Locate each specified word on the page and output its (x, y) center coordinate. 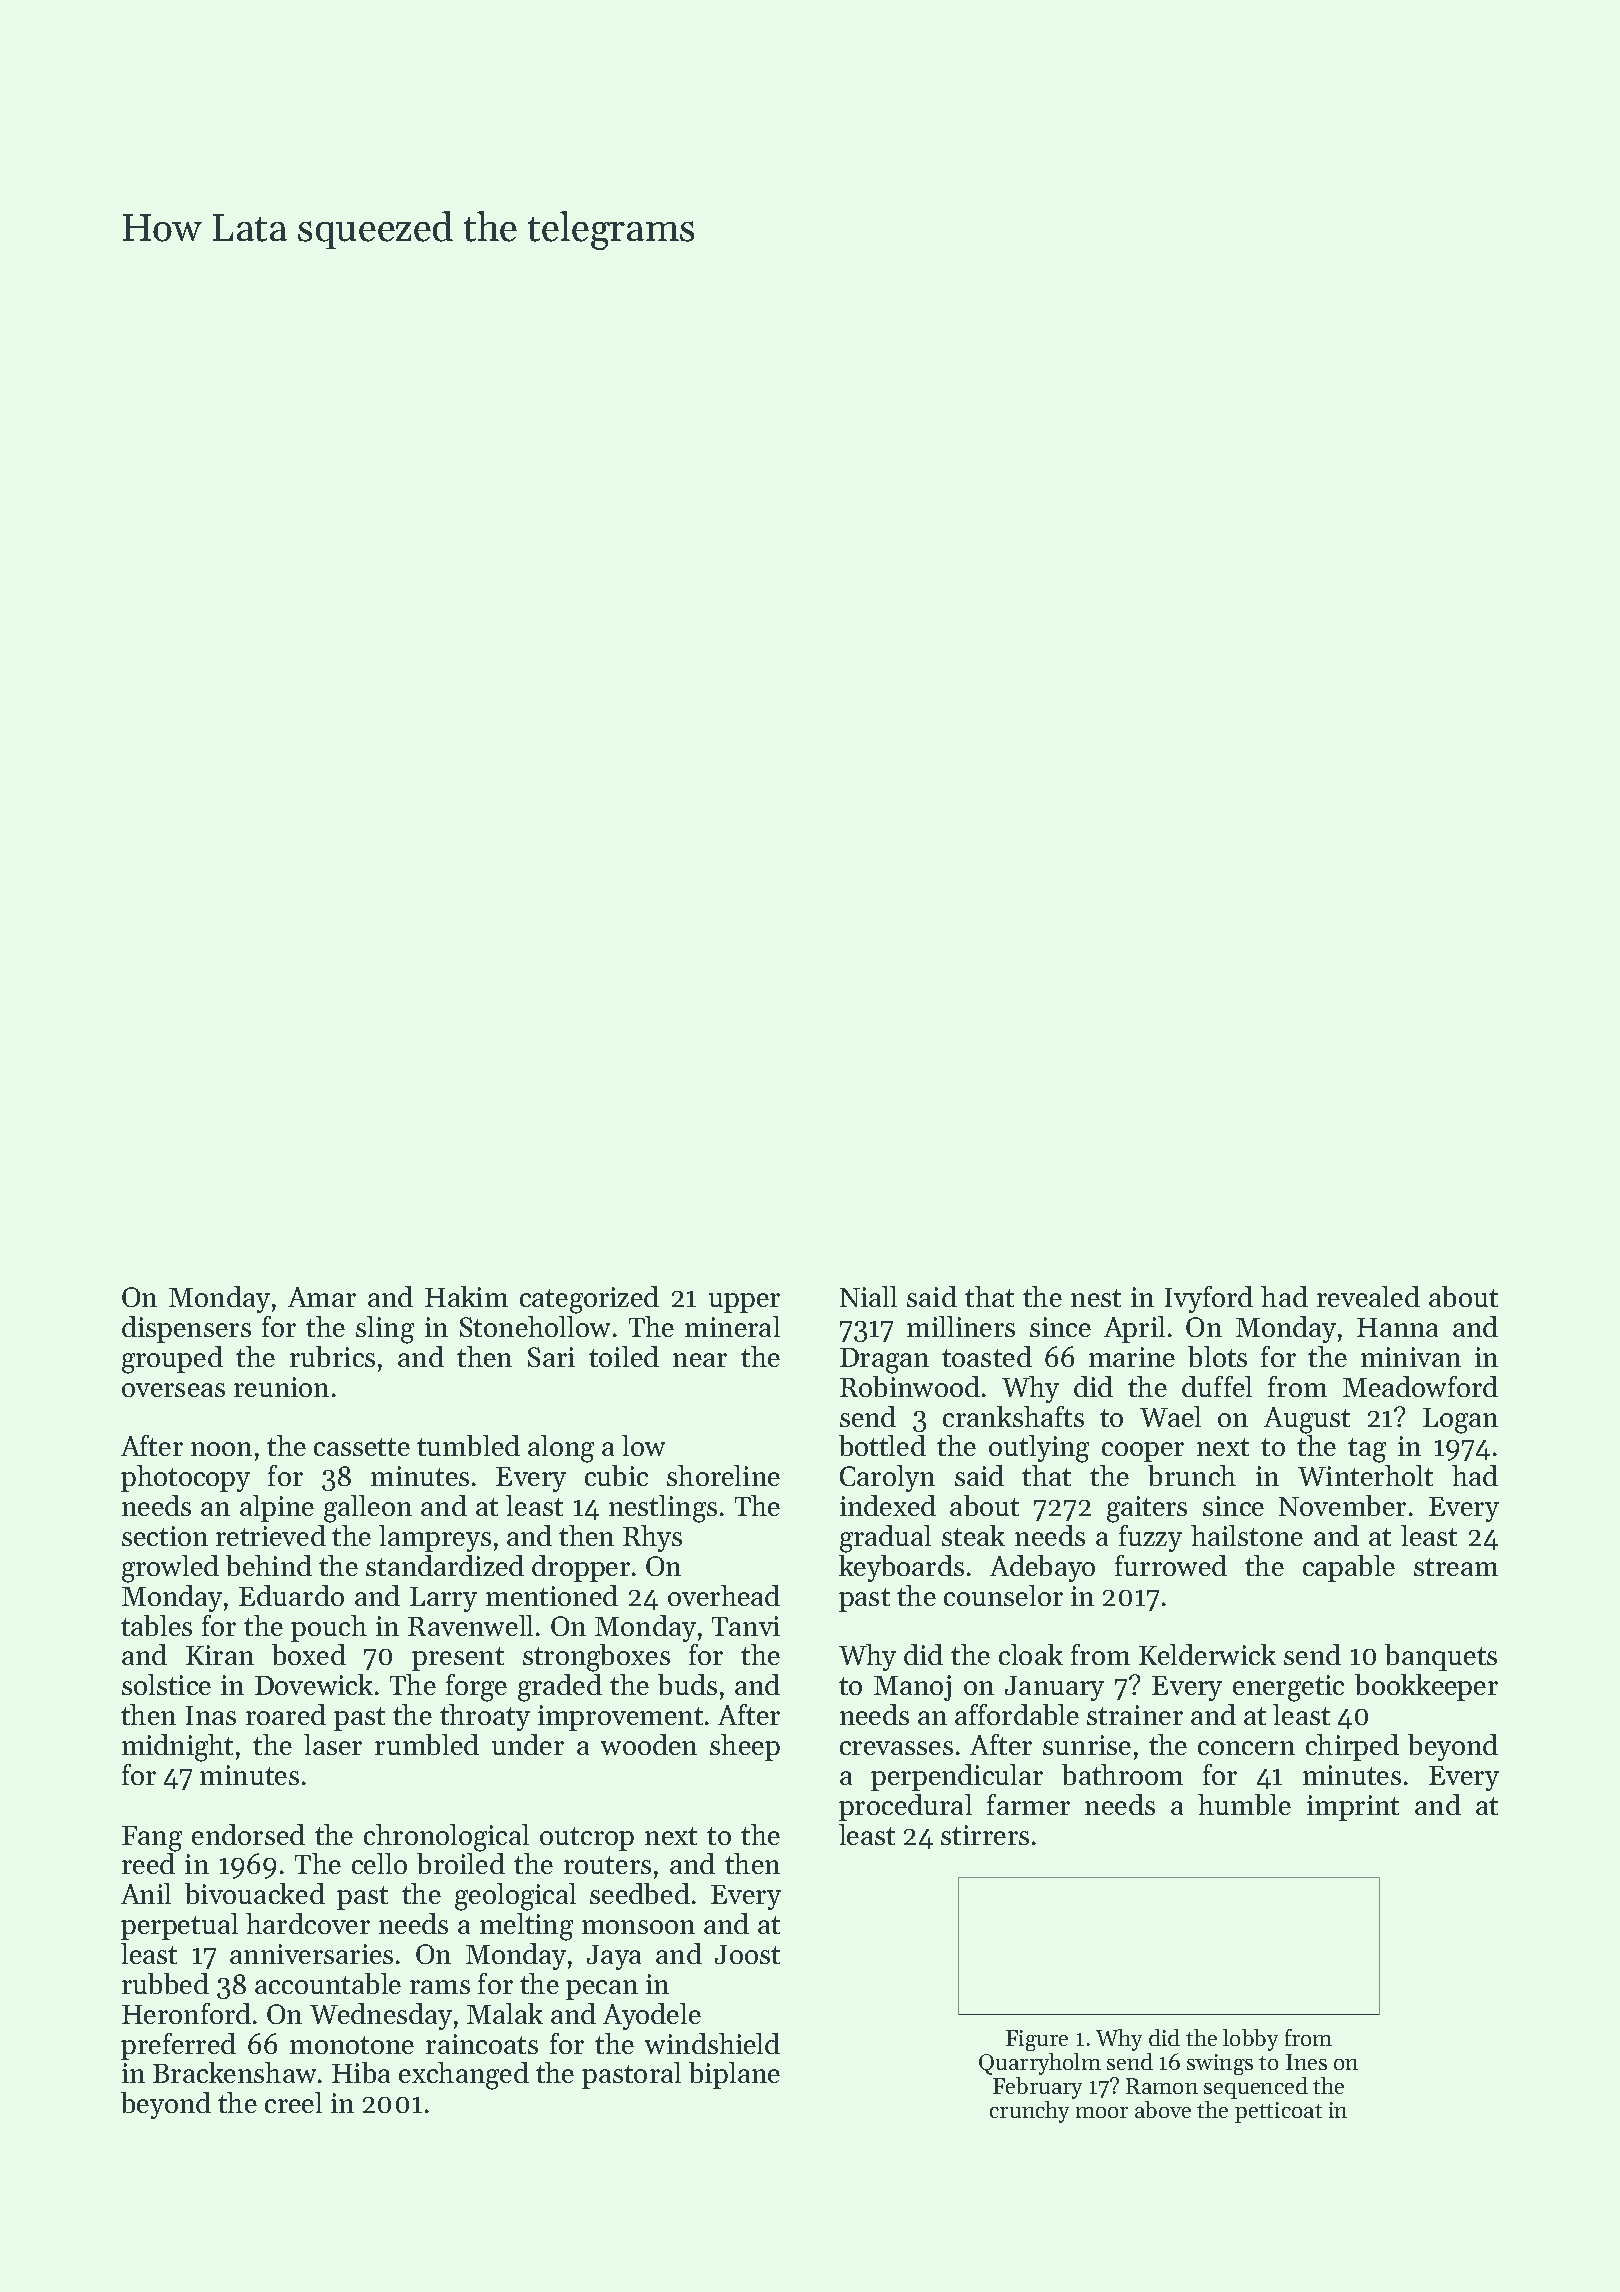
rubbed (165, 1983)
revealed (1368, 1296)
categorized (589, 1300)
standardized (445, 1565)
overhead (724, 1595)
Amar (322, 1297)
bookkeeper (1426, 1687)
